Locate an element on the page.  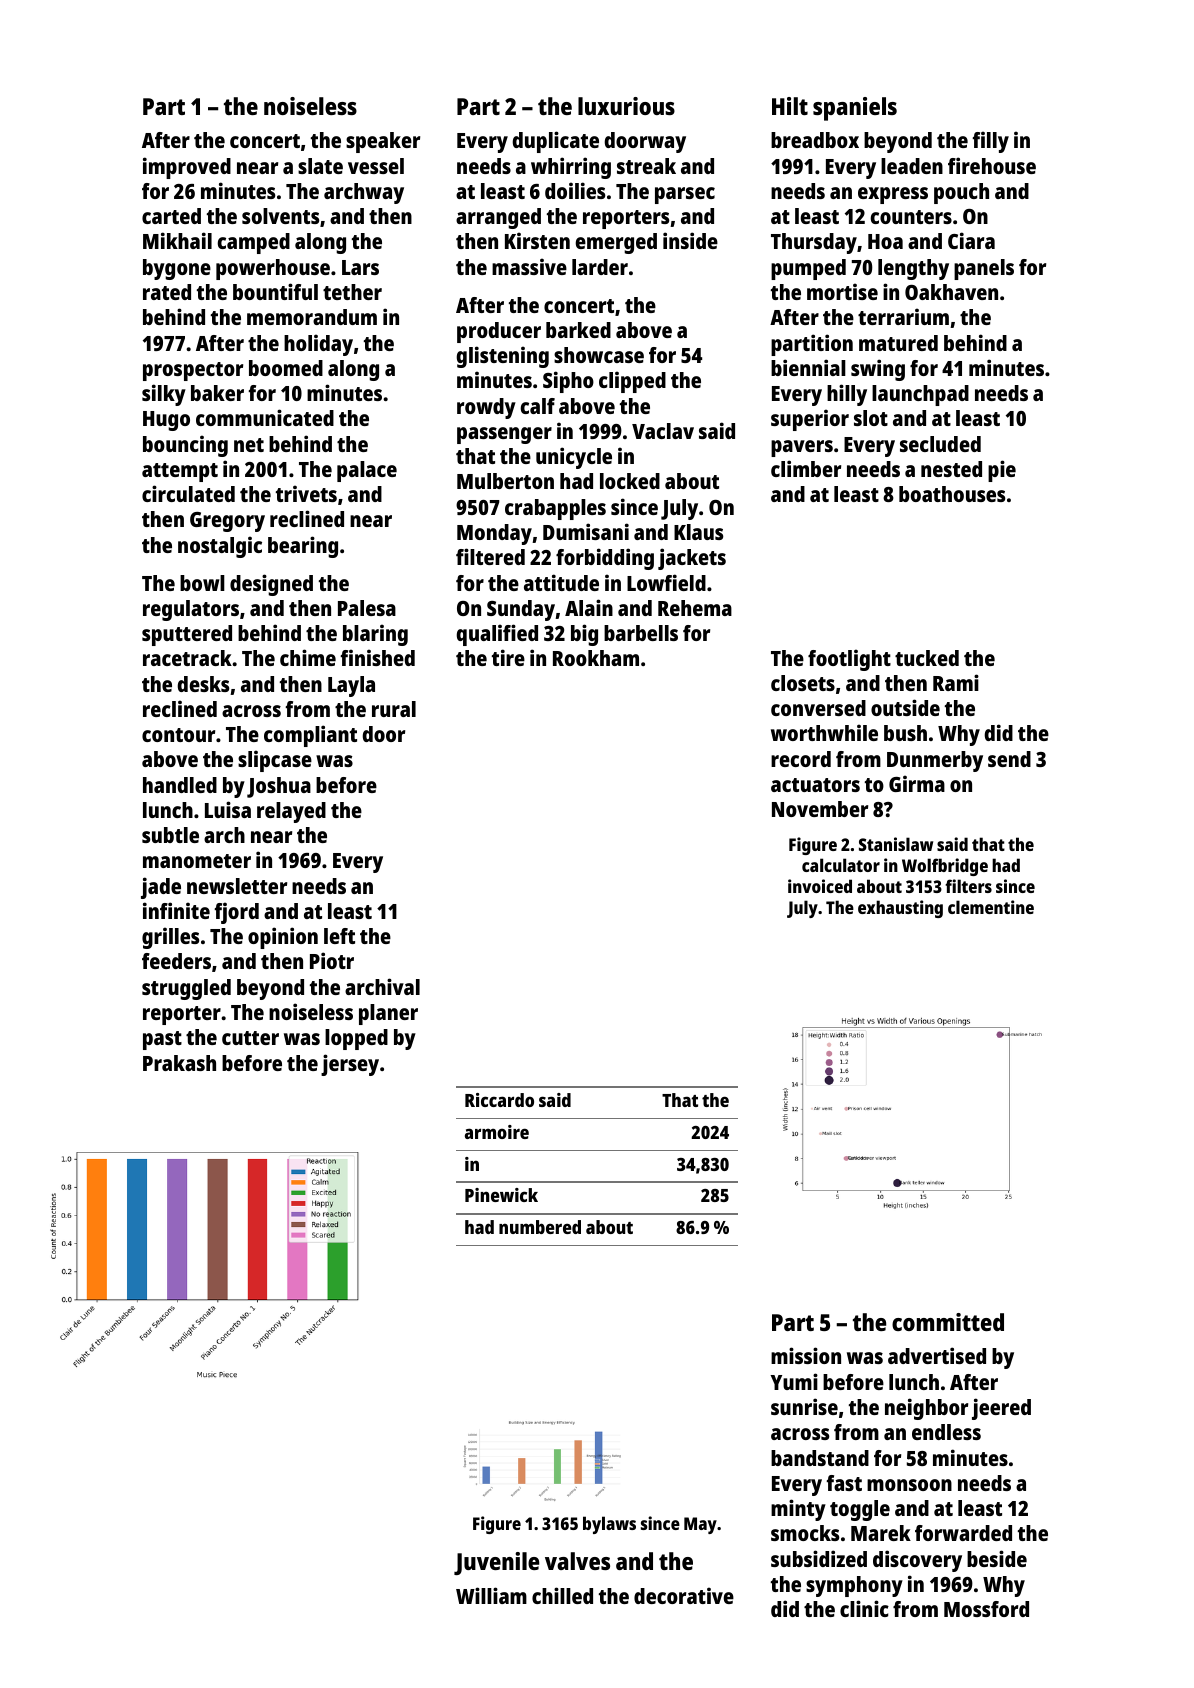
forwarded is located at coordinates (963, 1533).
